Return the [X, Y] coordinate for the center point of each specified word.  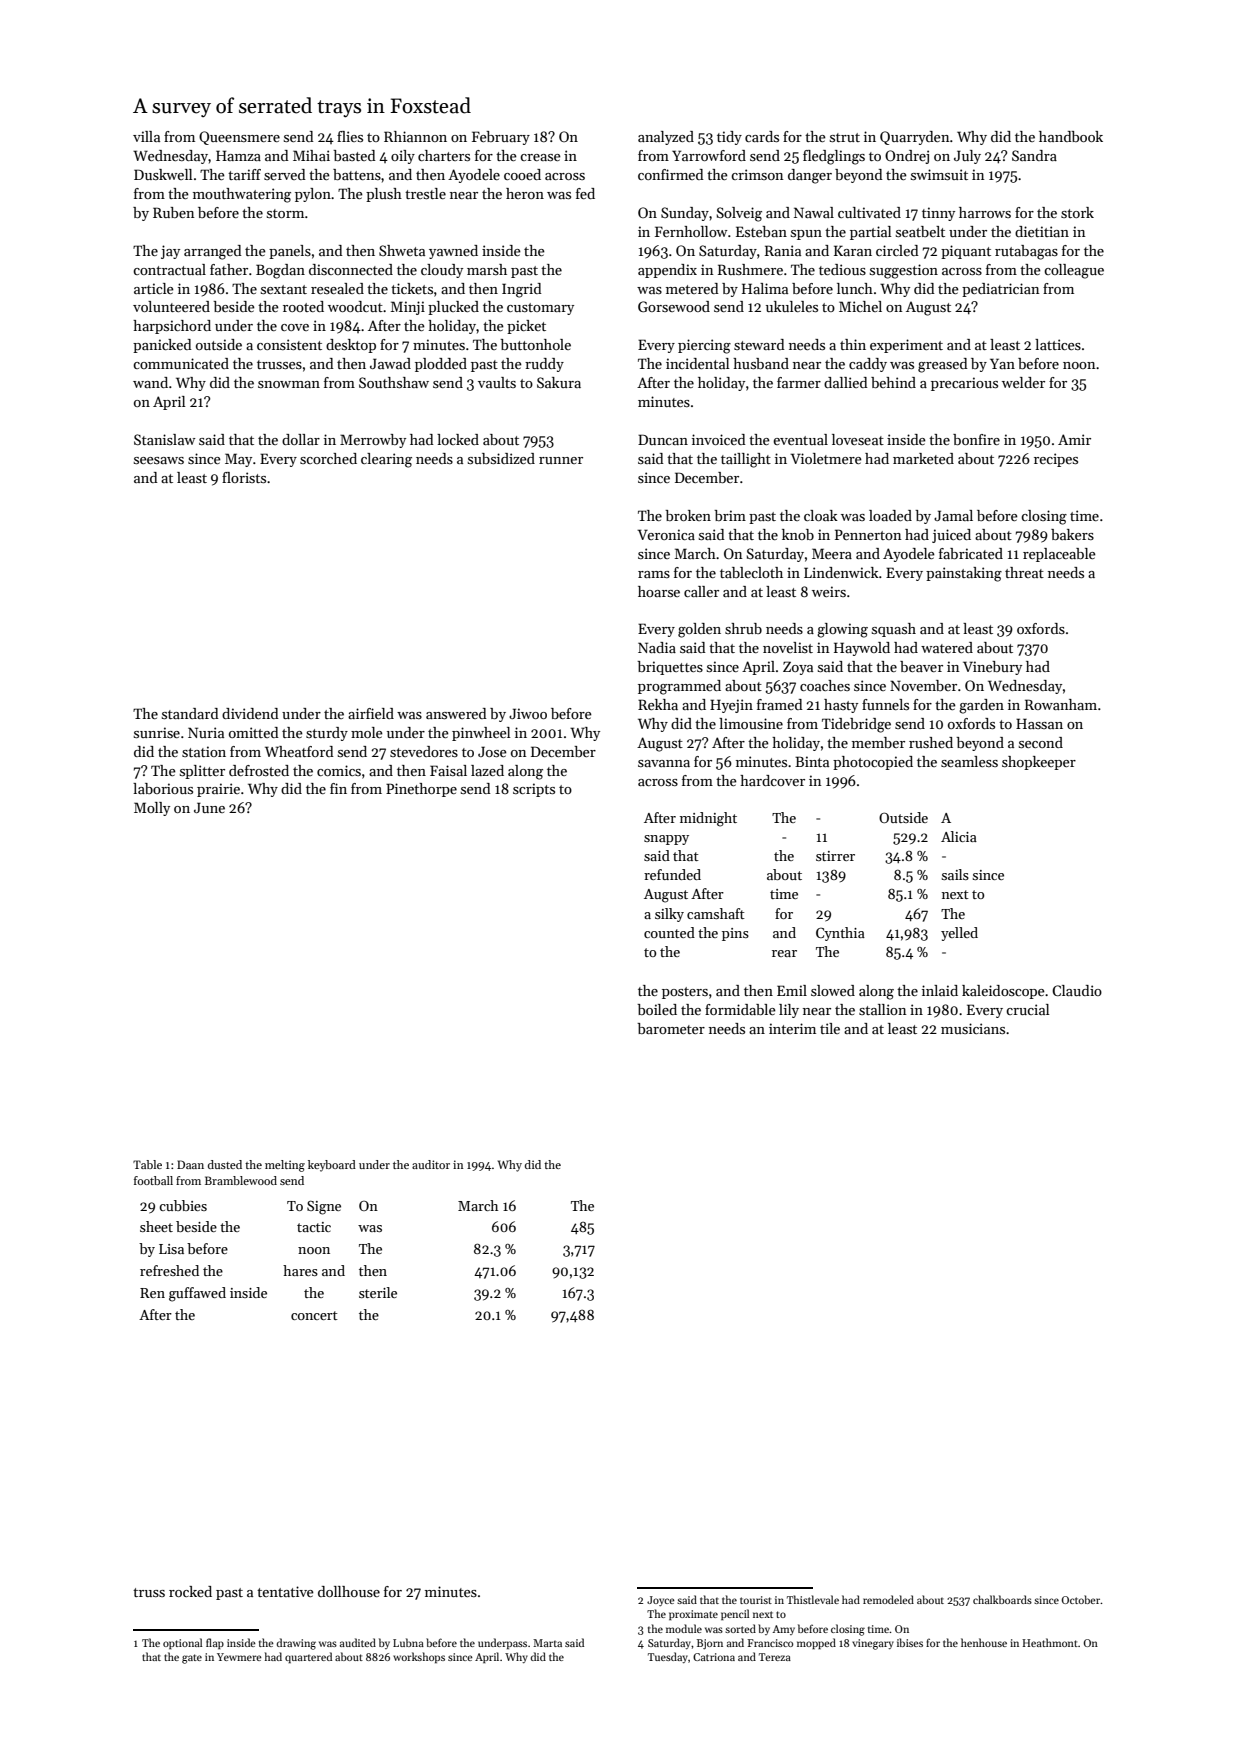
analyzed [666, 138]
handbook [1071, 136]
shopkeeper [1039, 763]
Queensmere [239, 138]
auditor [431, 1164]
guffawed [197, 1294]
